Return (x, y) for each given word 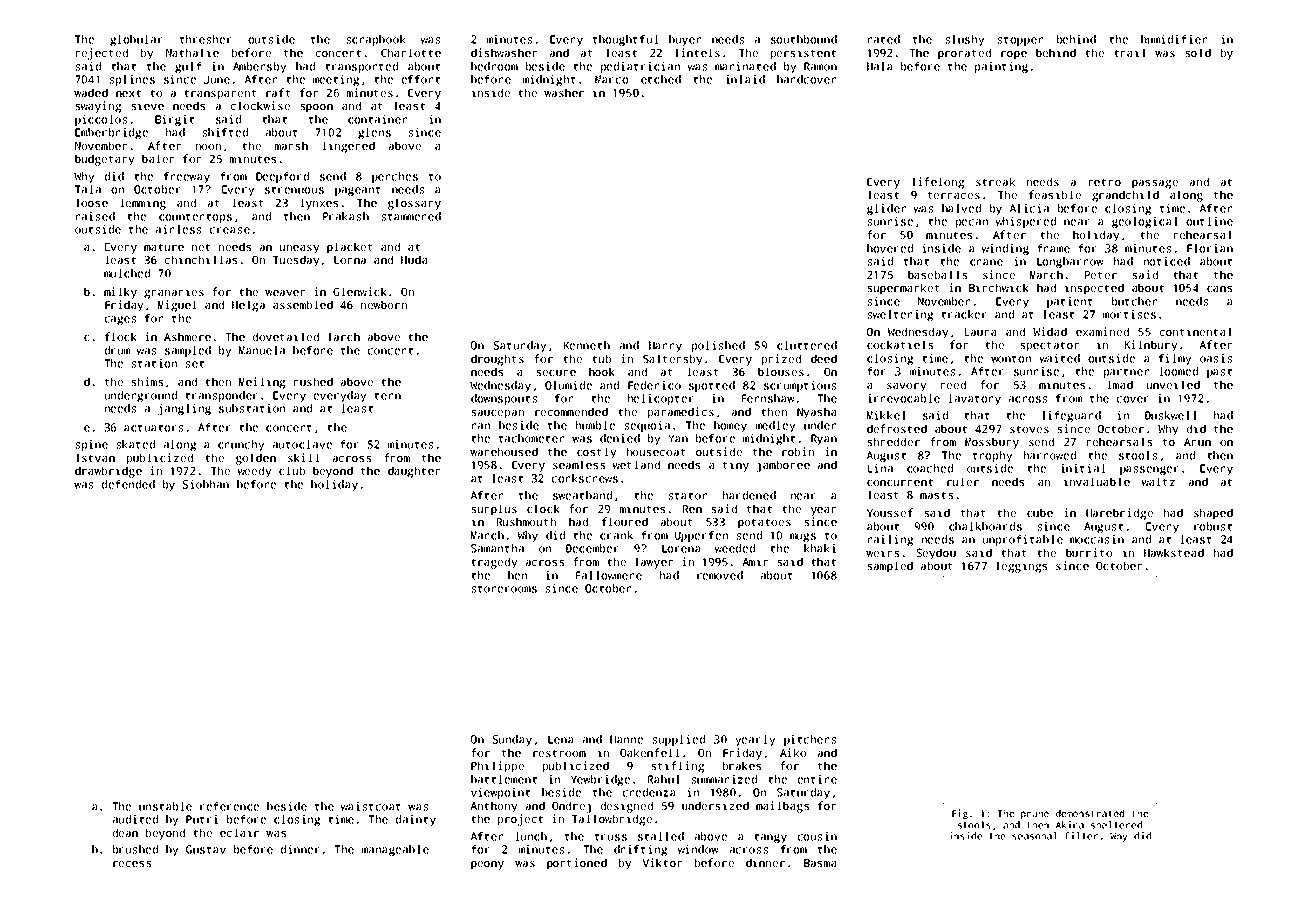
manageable (395, 850)
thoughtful (626, 40)
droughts (497, 360)
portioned (577, 864)
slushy (964, 40)
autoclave (302, 444)
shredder (893, 441)
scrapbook (376, 40)
